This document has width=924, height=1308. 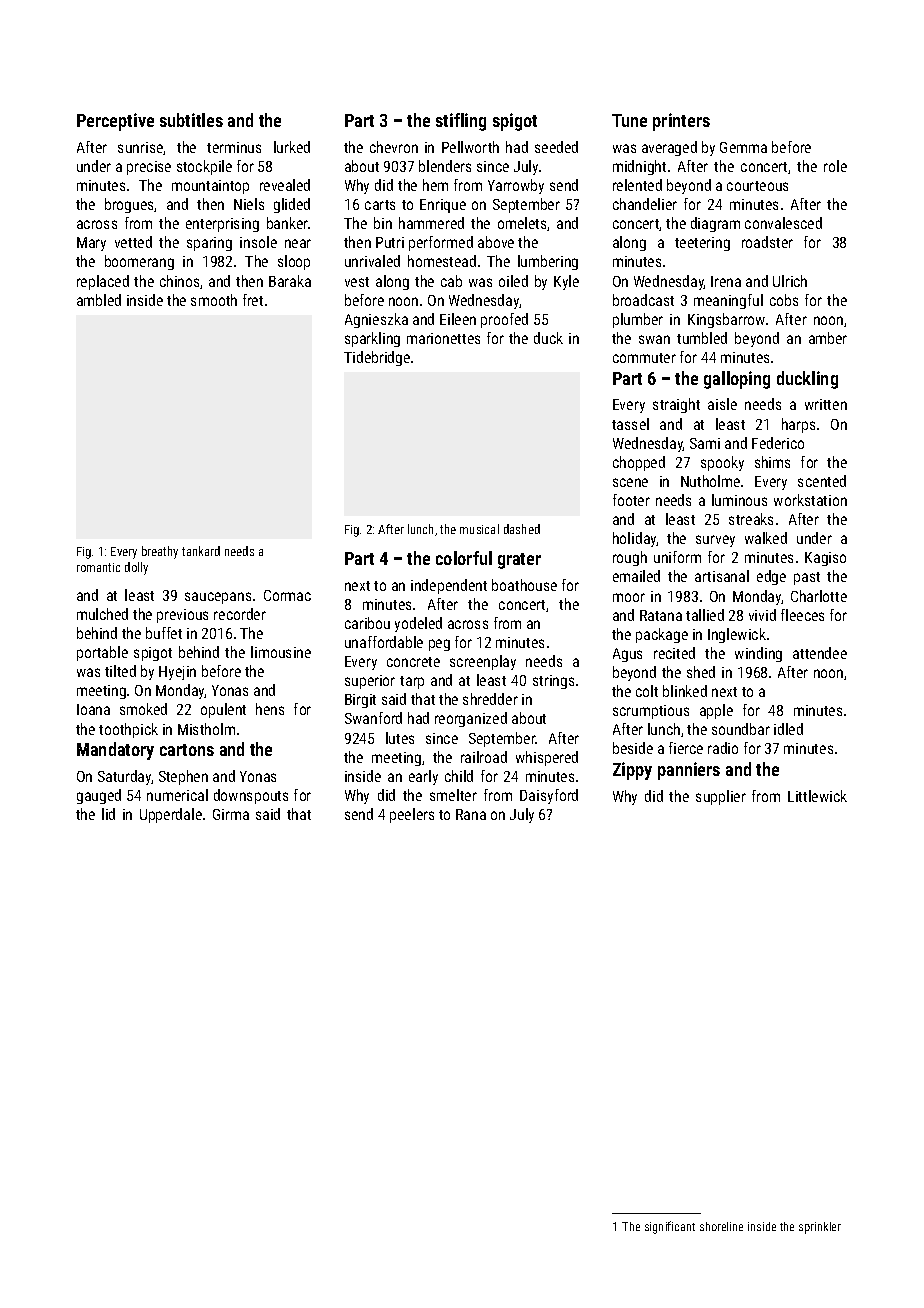 I want to click on supplier, so click(x=721, y=797).
